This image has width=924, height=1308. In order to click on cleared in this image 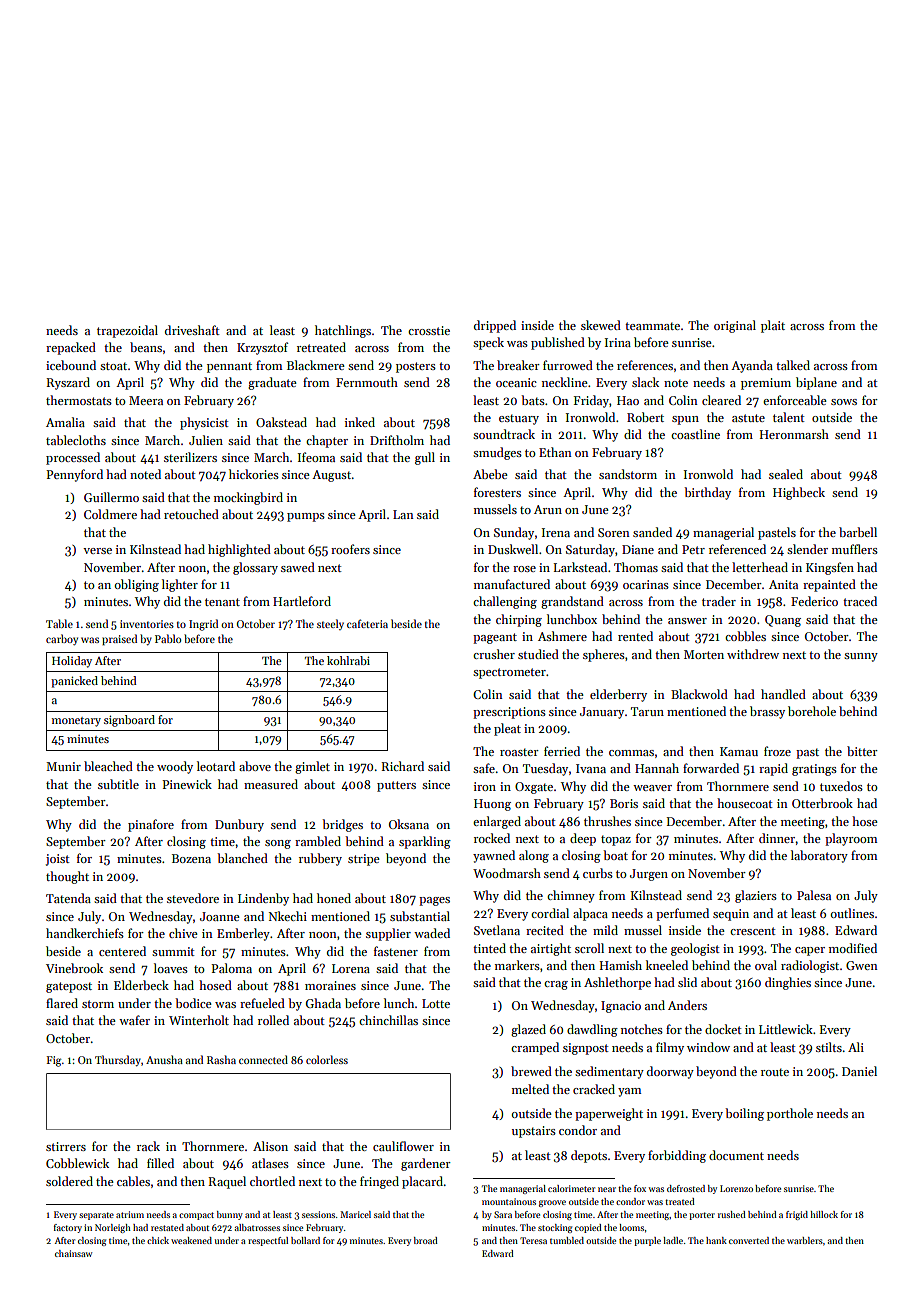, I will do `click(721, 400)`.
